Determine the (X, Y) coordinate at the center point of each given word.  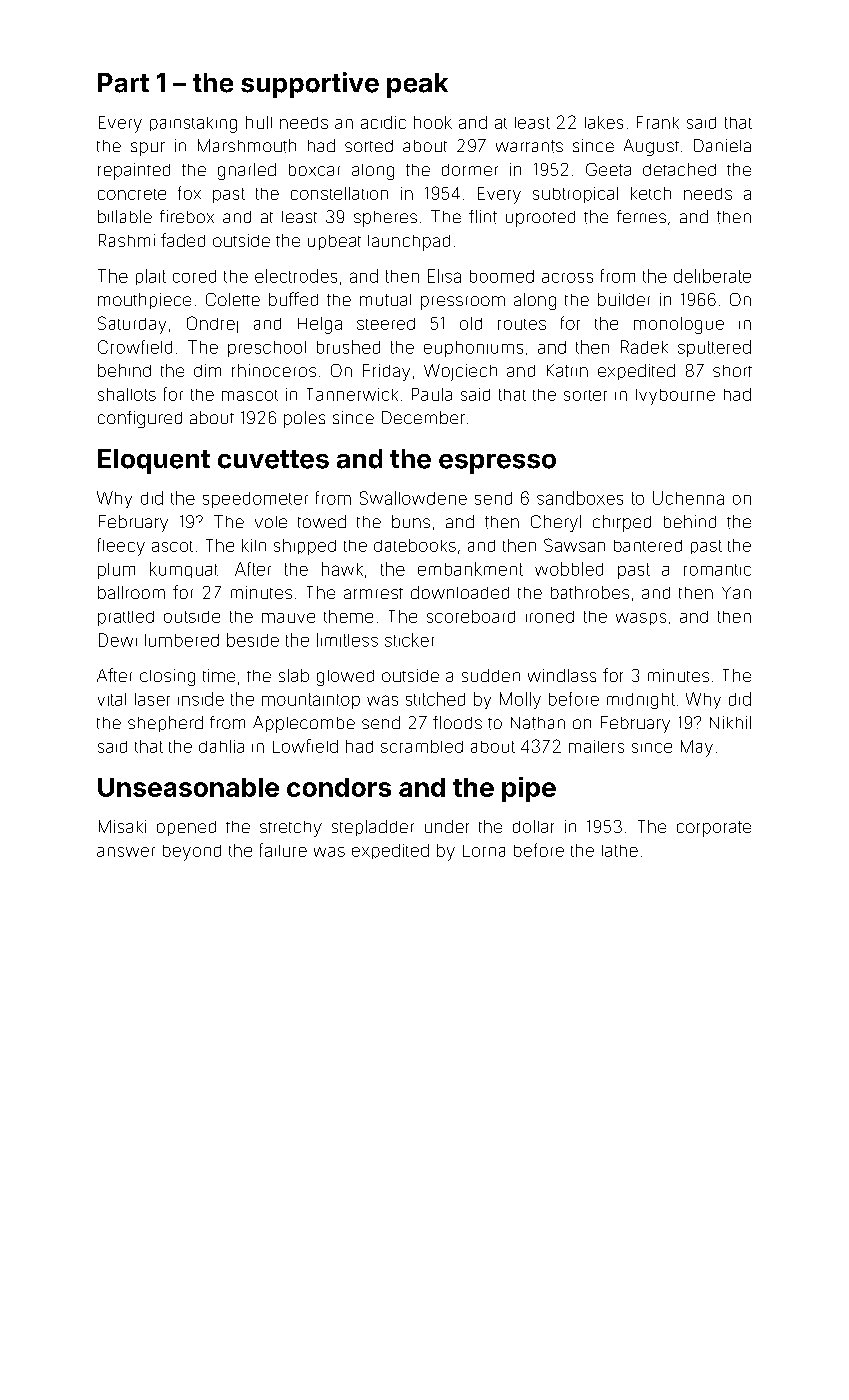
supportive (310, 85)
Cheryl (556, 523)
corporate (714, 829)
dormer (470, 170)
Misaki (122, 826)
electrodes (296, 276)
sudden (491, 675)
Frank (658, 122)
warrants (529, 146)
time (219, 675)
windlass (562, 675)
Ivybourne (675, 397)
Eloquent (154, 461)
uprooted (540, 219)
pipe (529, 789)
